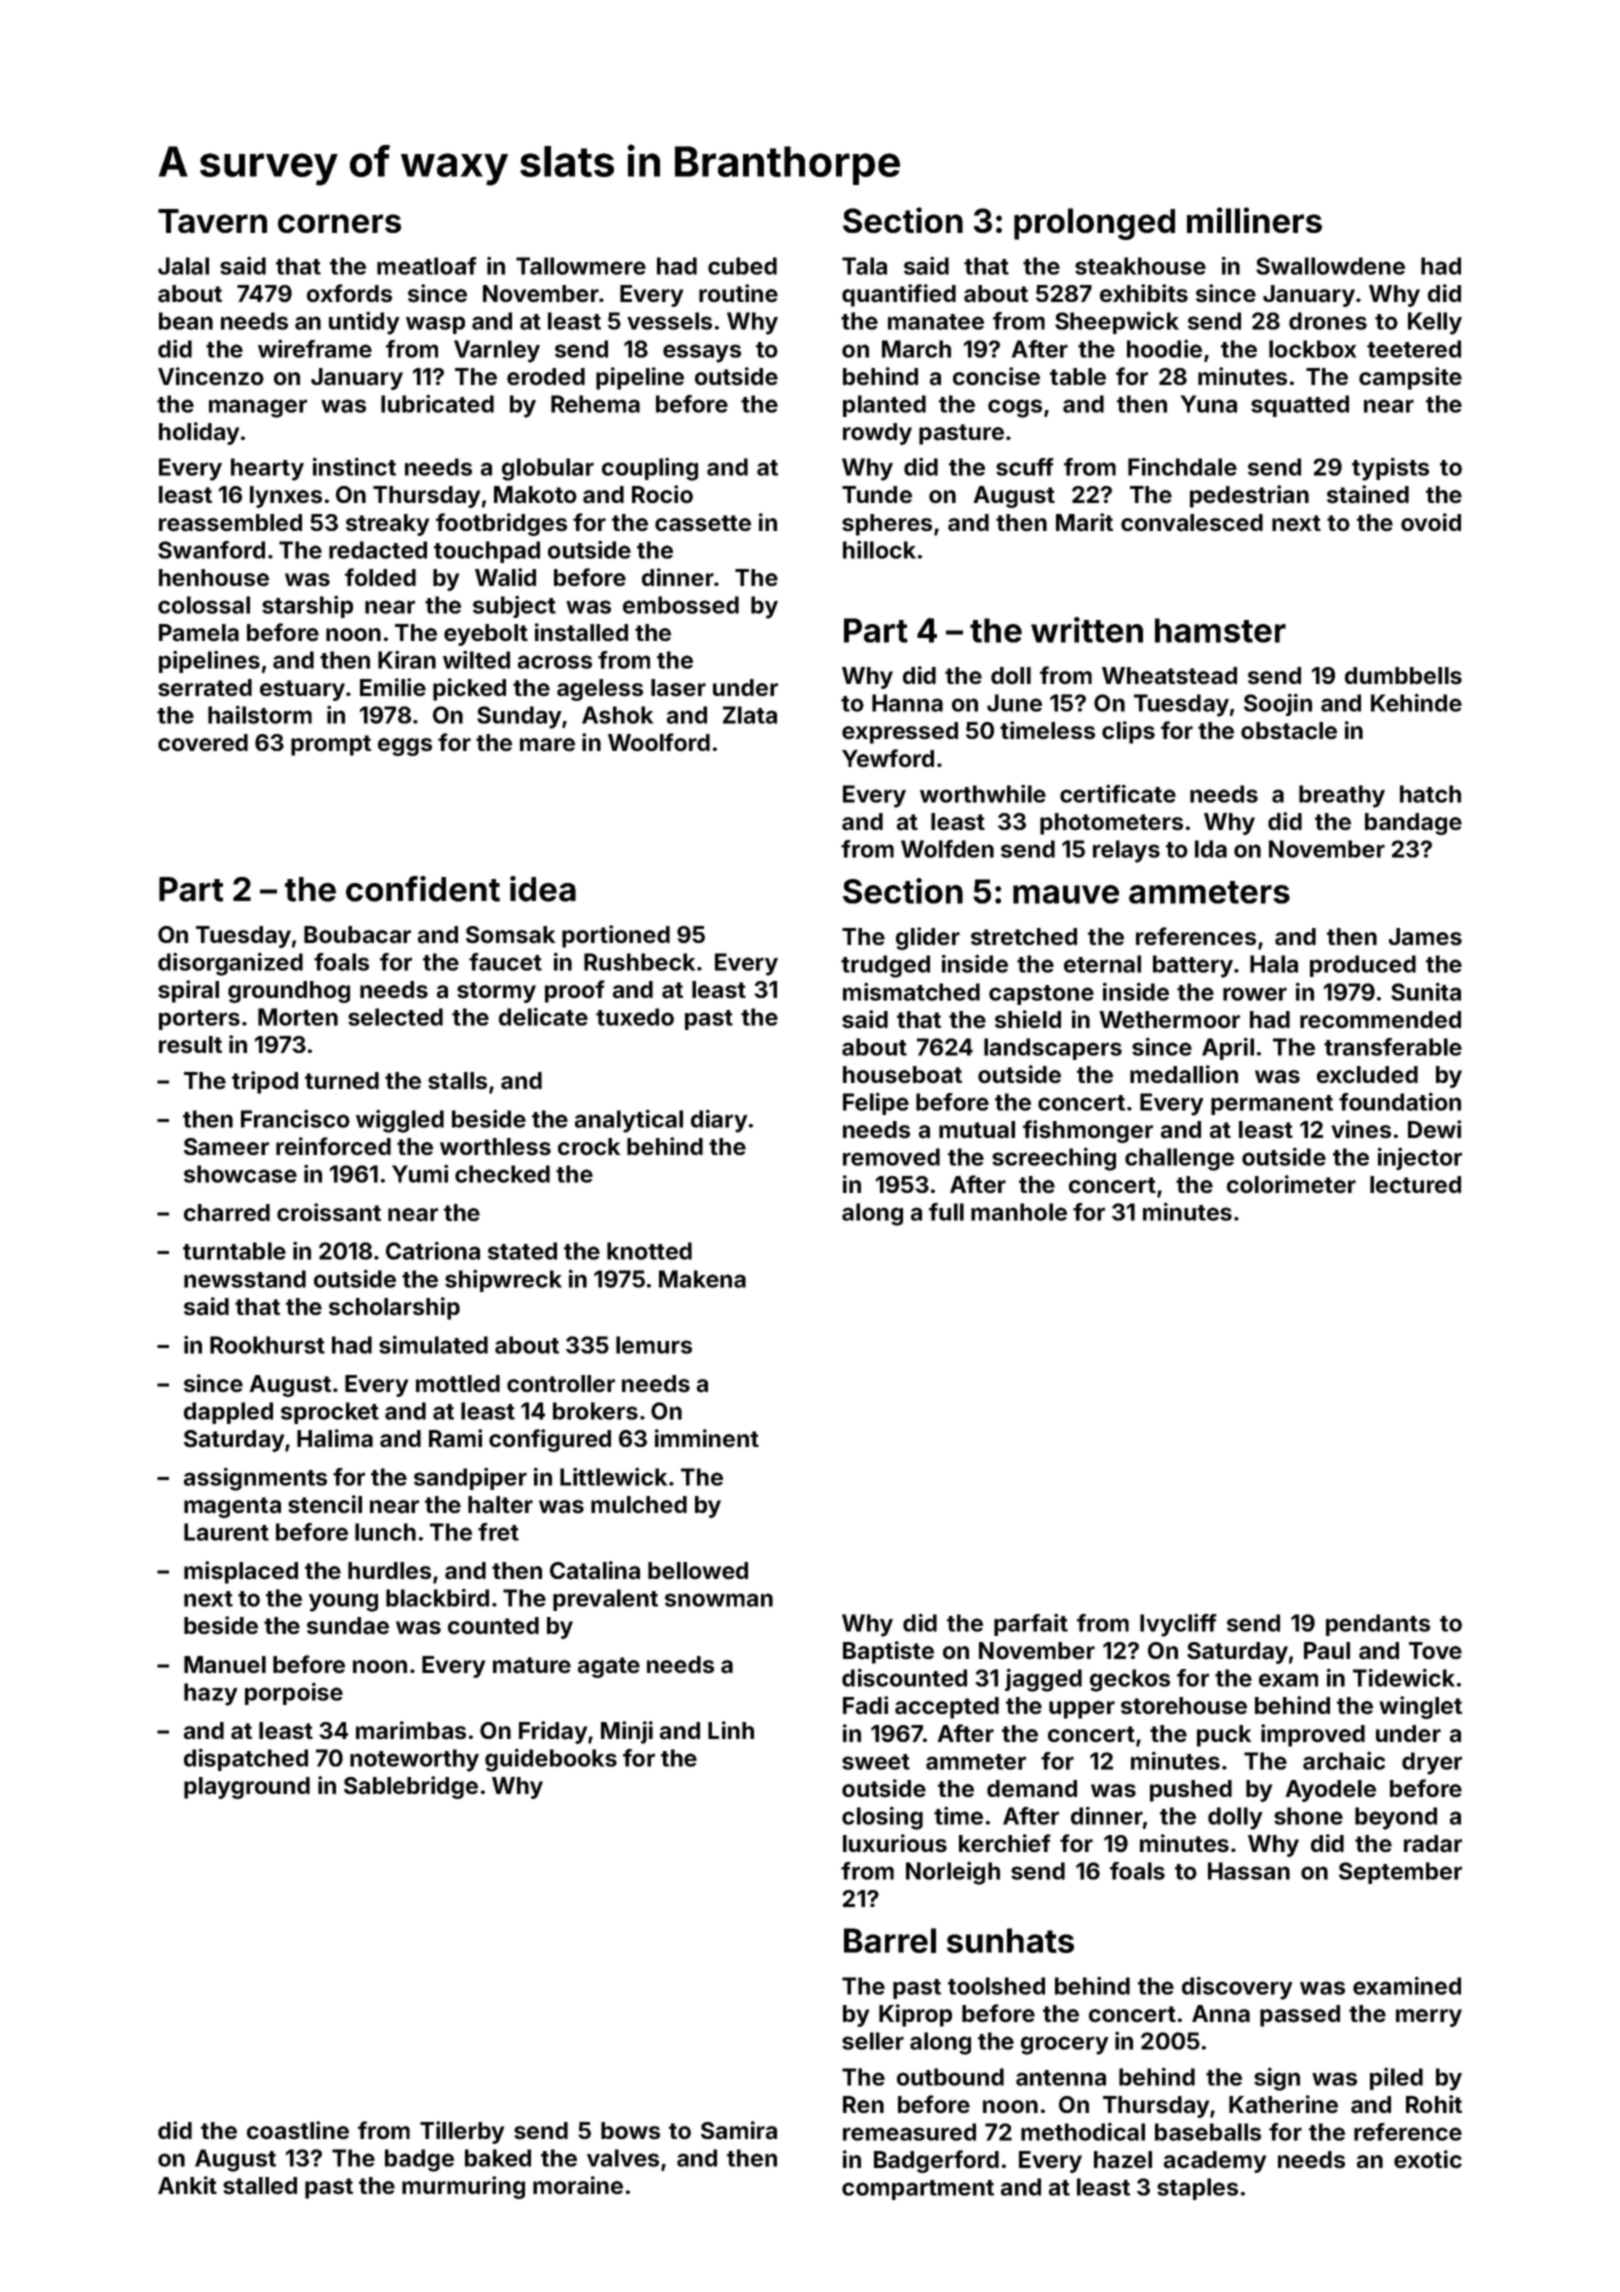 This page has height=2292, width=1620. What do you see at coordinates (187, 2185) in the page?
I see `Ankit` at bounding box center [187, 2185].
